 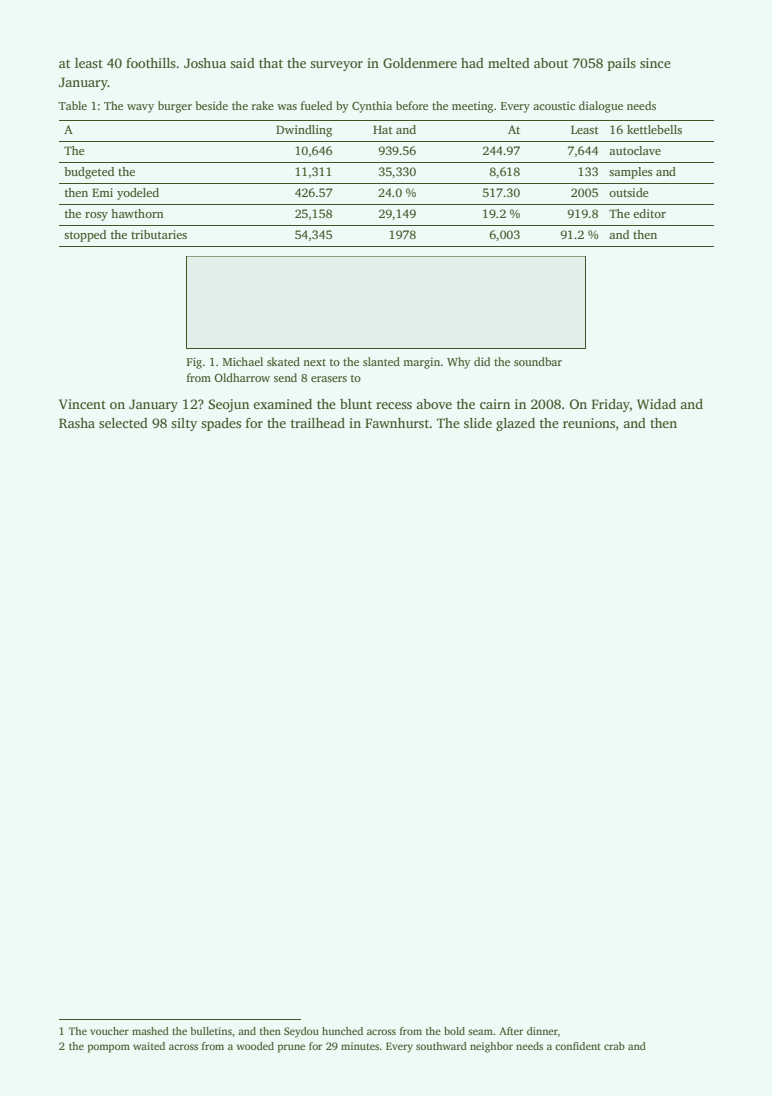 What do you see at coordinates (109, 1048) in the screenshot?
I see `pompom` at bounding box center [109, 1048].
